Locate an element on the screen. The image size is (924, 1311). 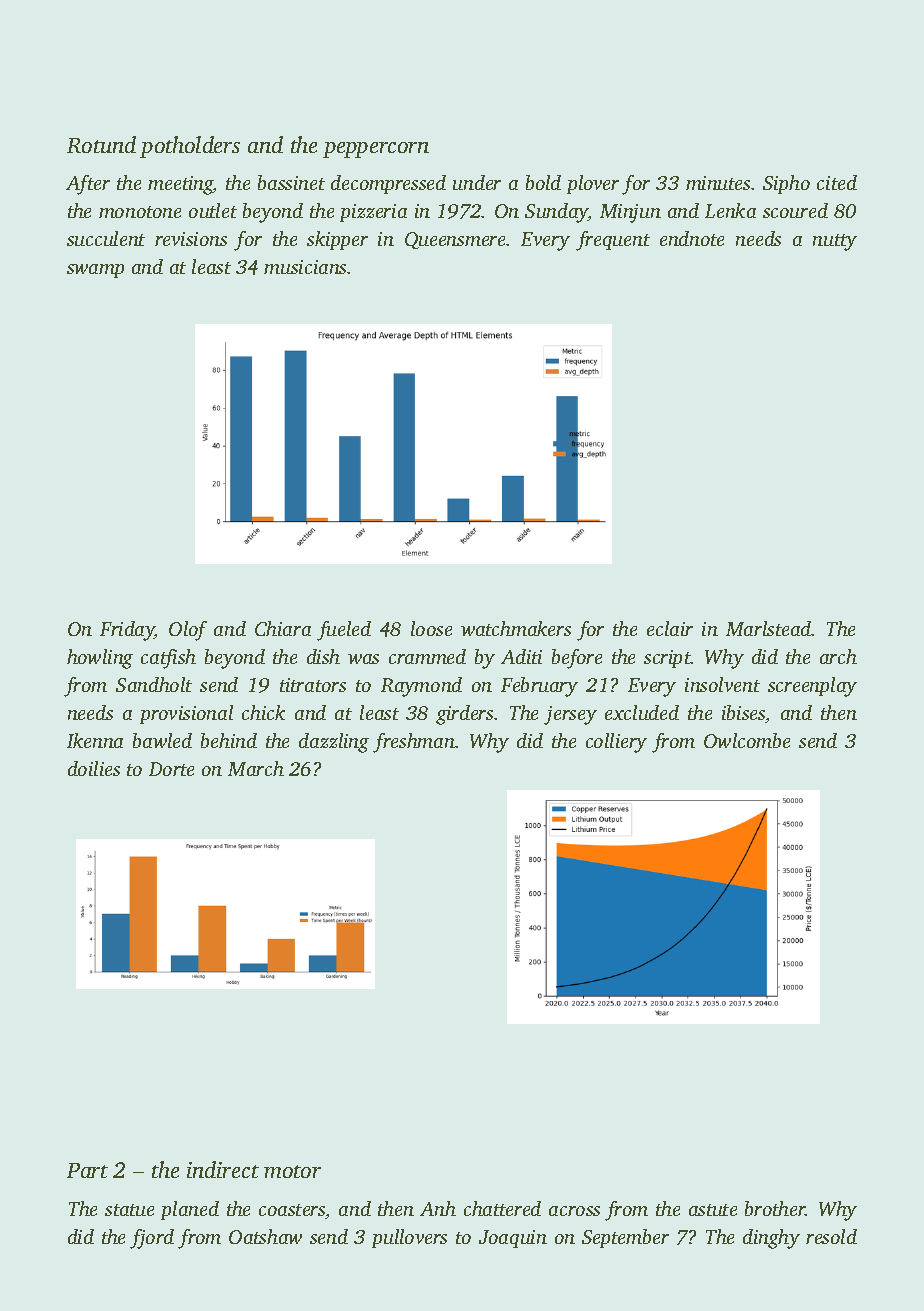
colliery is located at coordinates (616, 743).
